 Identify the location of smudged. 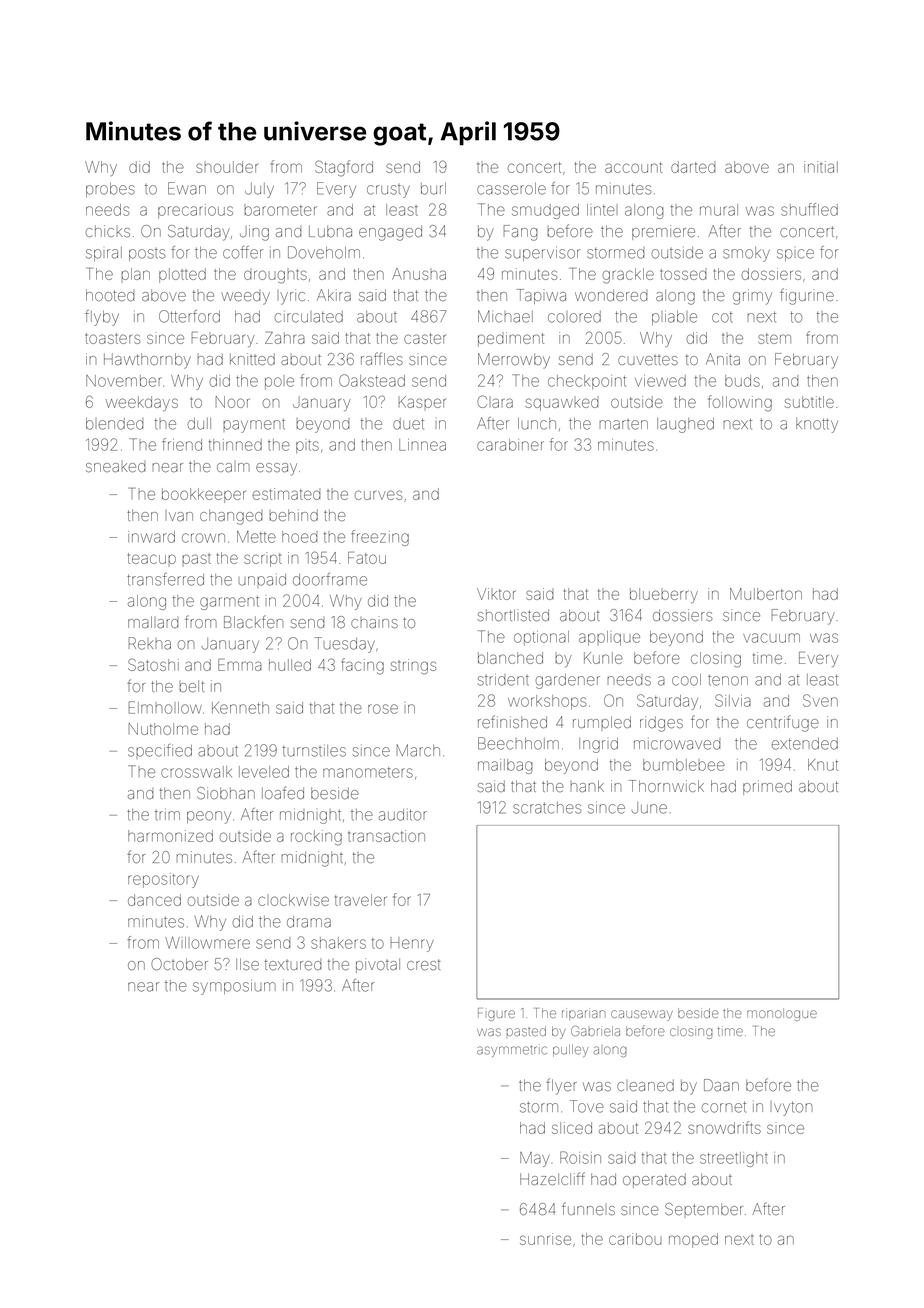
(545, 211).
